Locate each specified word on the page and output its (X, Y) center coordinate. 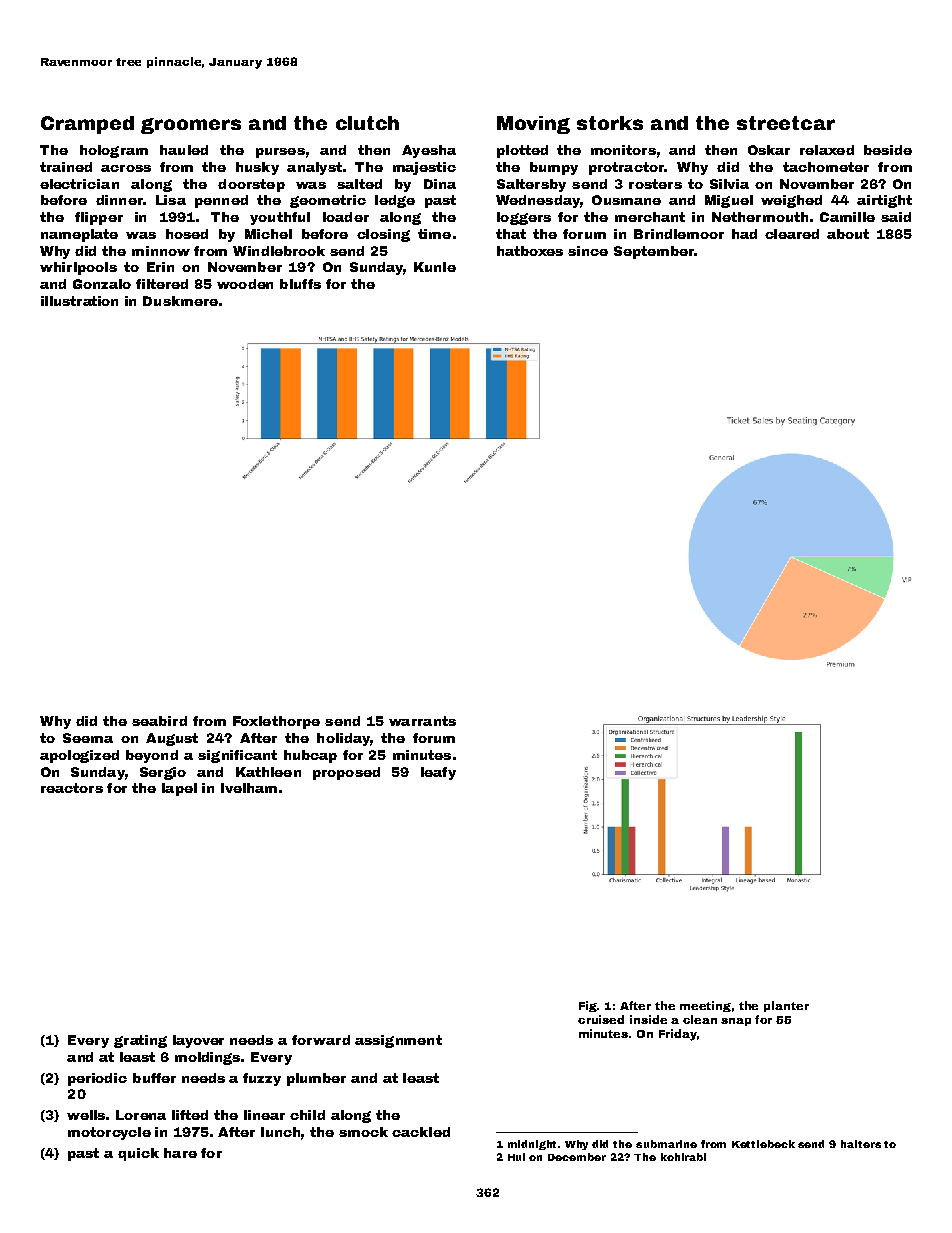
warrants (422, 721)
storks (610, 123)
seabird (159, 721)
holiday (343, 739)
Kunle (435, 267)
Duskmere (180, 301)
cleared (792, 234)
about (848, 234)
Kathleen (268, 772)
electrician (79, 184)
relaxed (827, 150)
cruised (601, 1019)
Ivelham (249, 788)
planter (786, 1006)
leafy (438, 773)
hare (180, 1153)
